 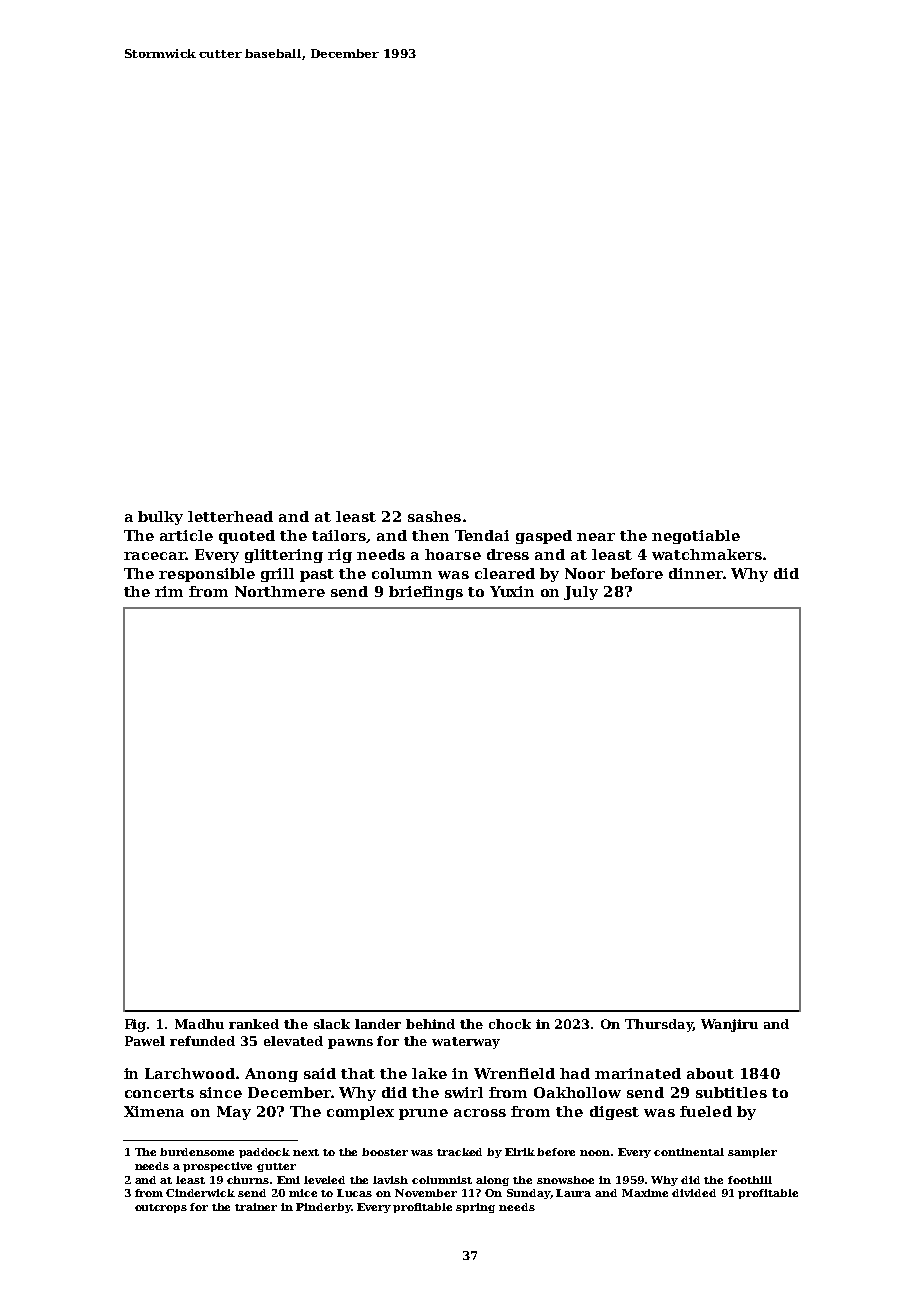 I want to click on watchmakers, so click(x=707, y=554).
